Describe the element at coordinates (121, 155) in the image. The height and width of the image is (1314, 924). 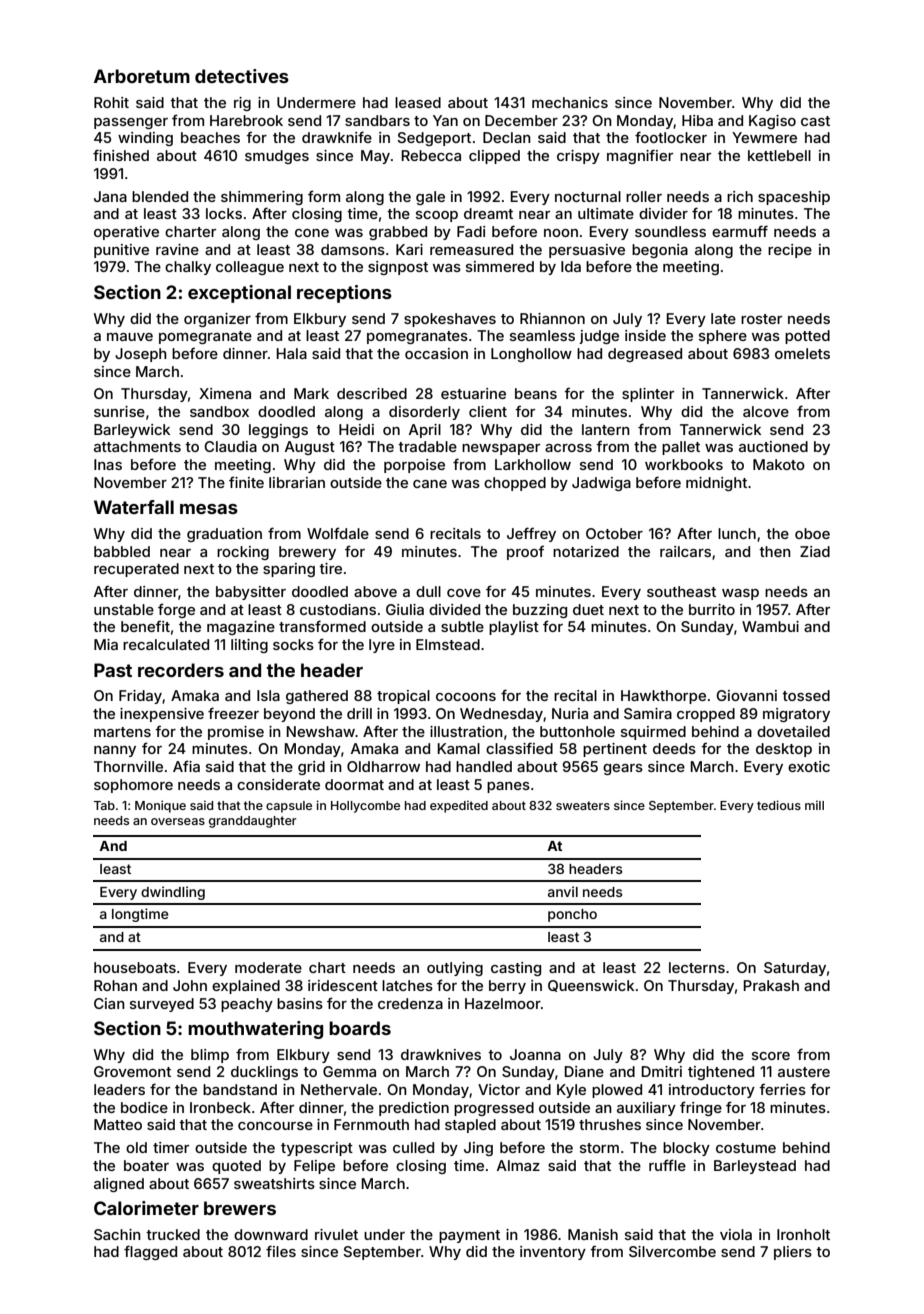
I see `finished` at that location.
